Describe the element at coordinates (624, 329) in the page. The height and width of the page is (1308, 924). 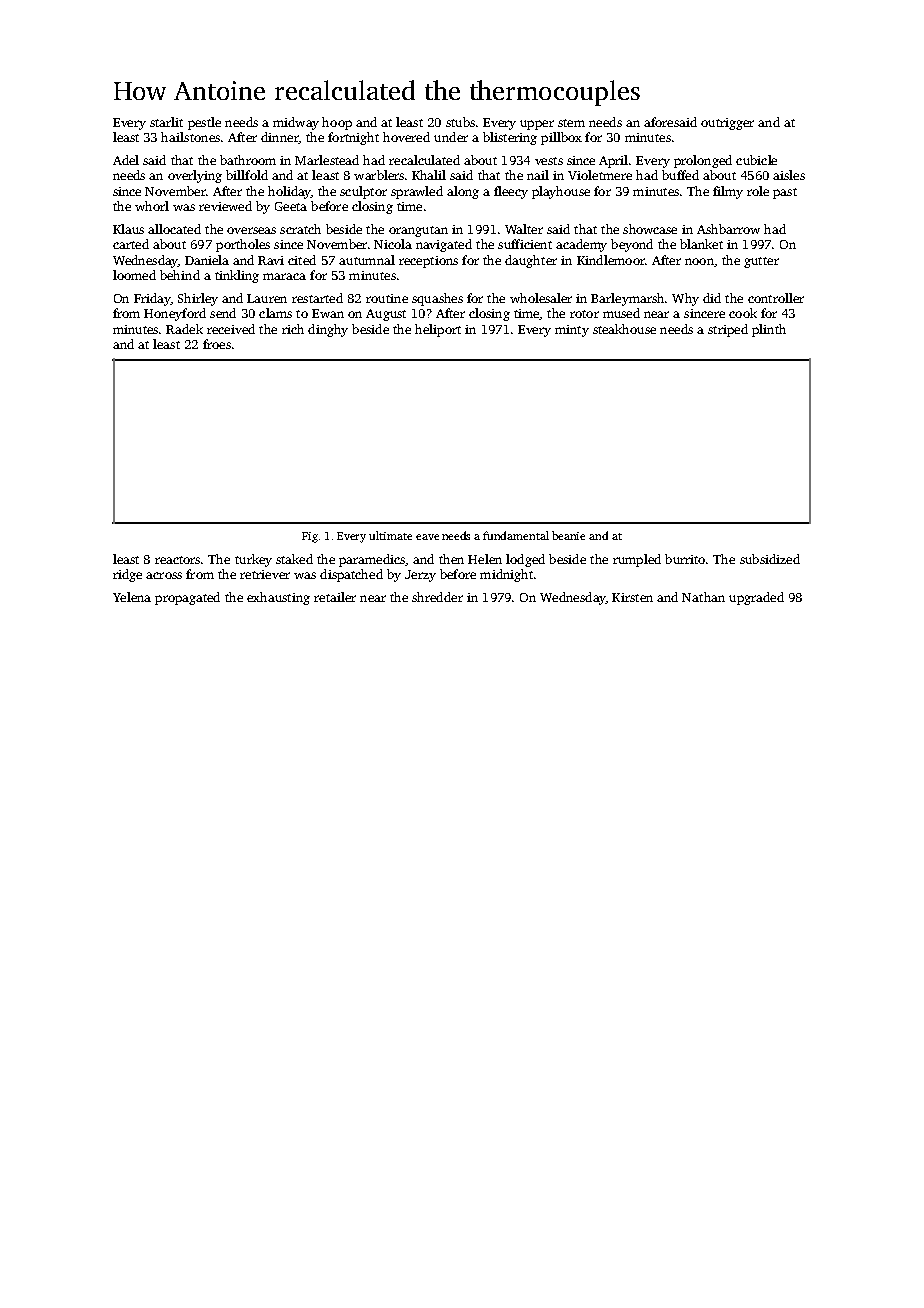
I see `steakhouse` at that location.
